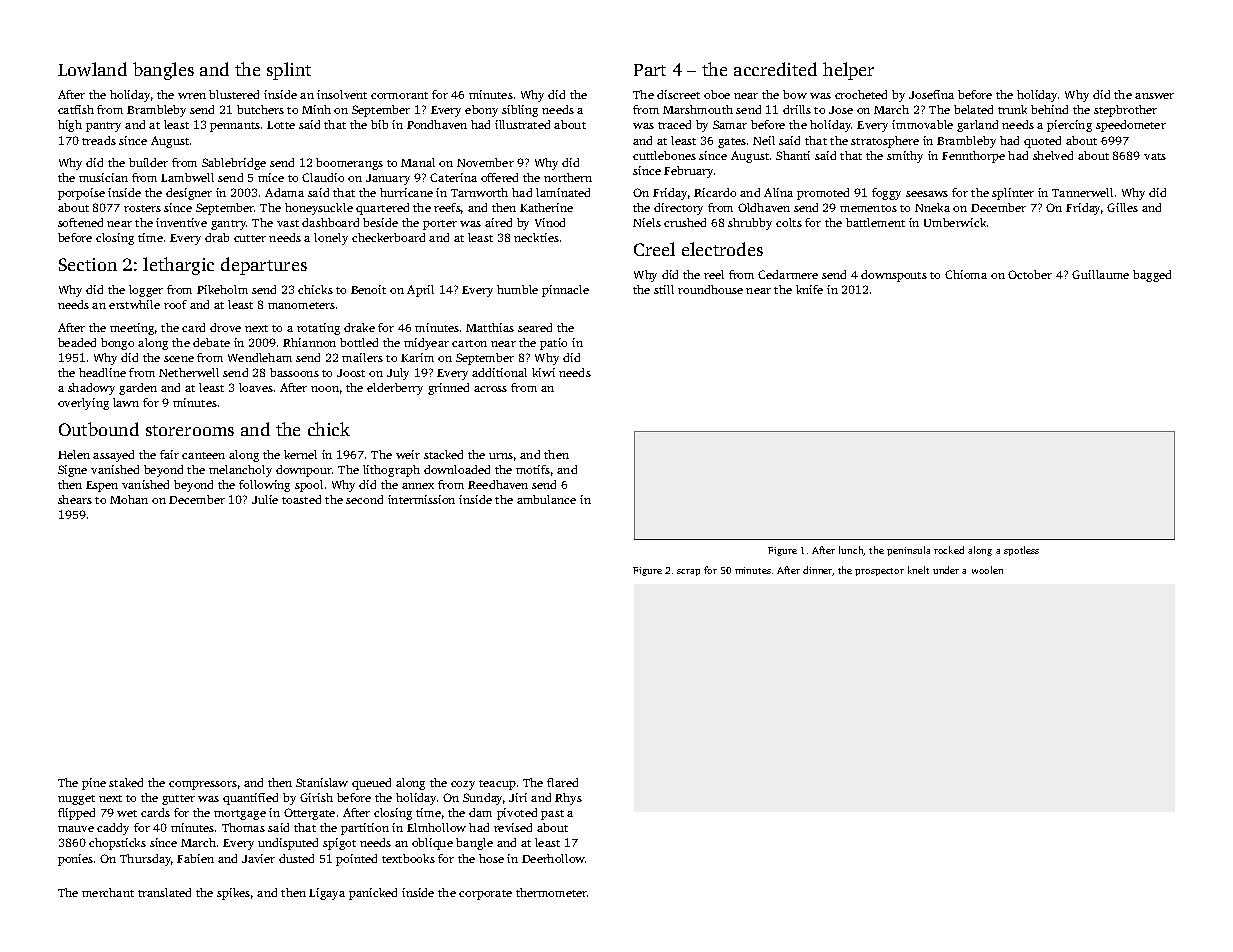  What do you see at coordinates (485, 895) in the screenshot?
I see `corporate` at bounding box center [485, 895].
